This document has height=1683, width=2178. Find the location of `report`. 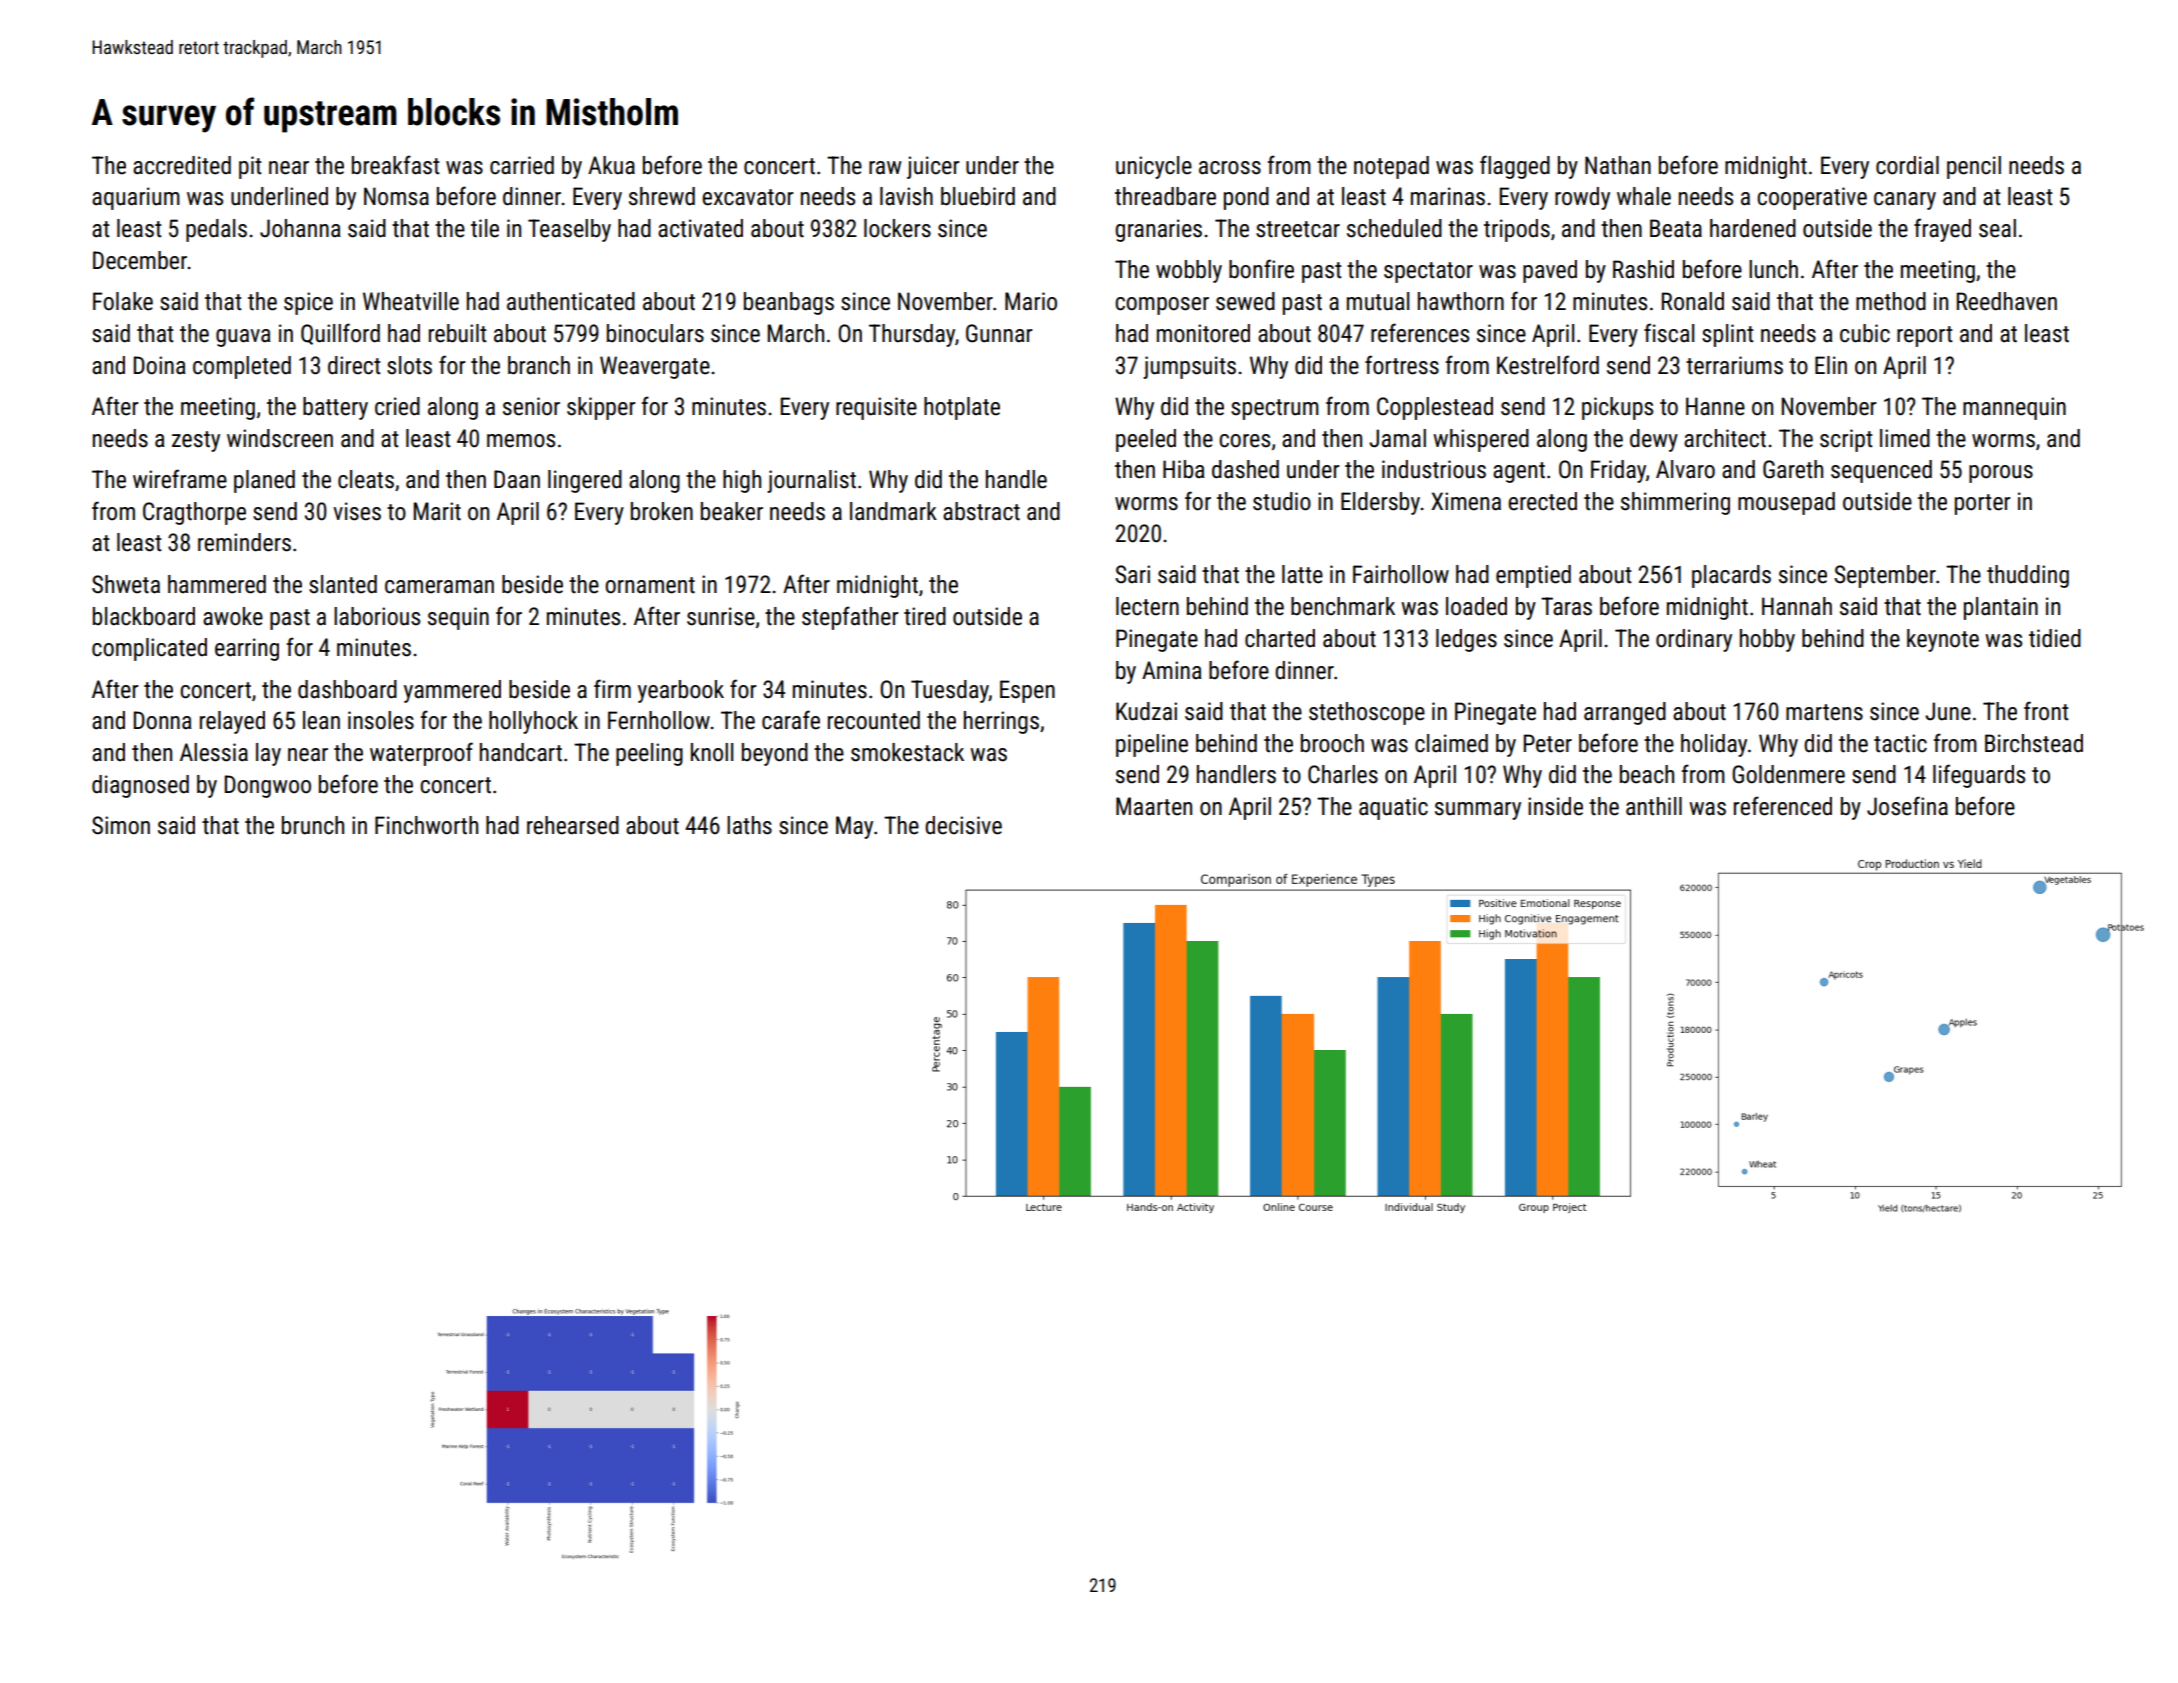

report is located at coordinates (1925, 336).
